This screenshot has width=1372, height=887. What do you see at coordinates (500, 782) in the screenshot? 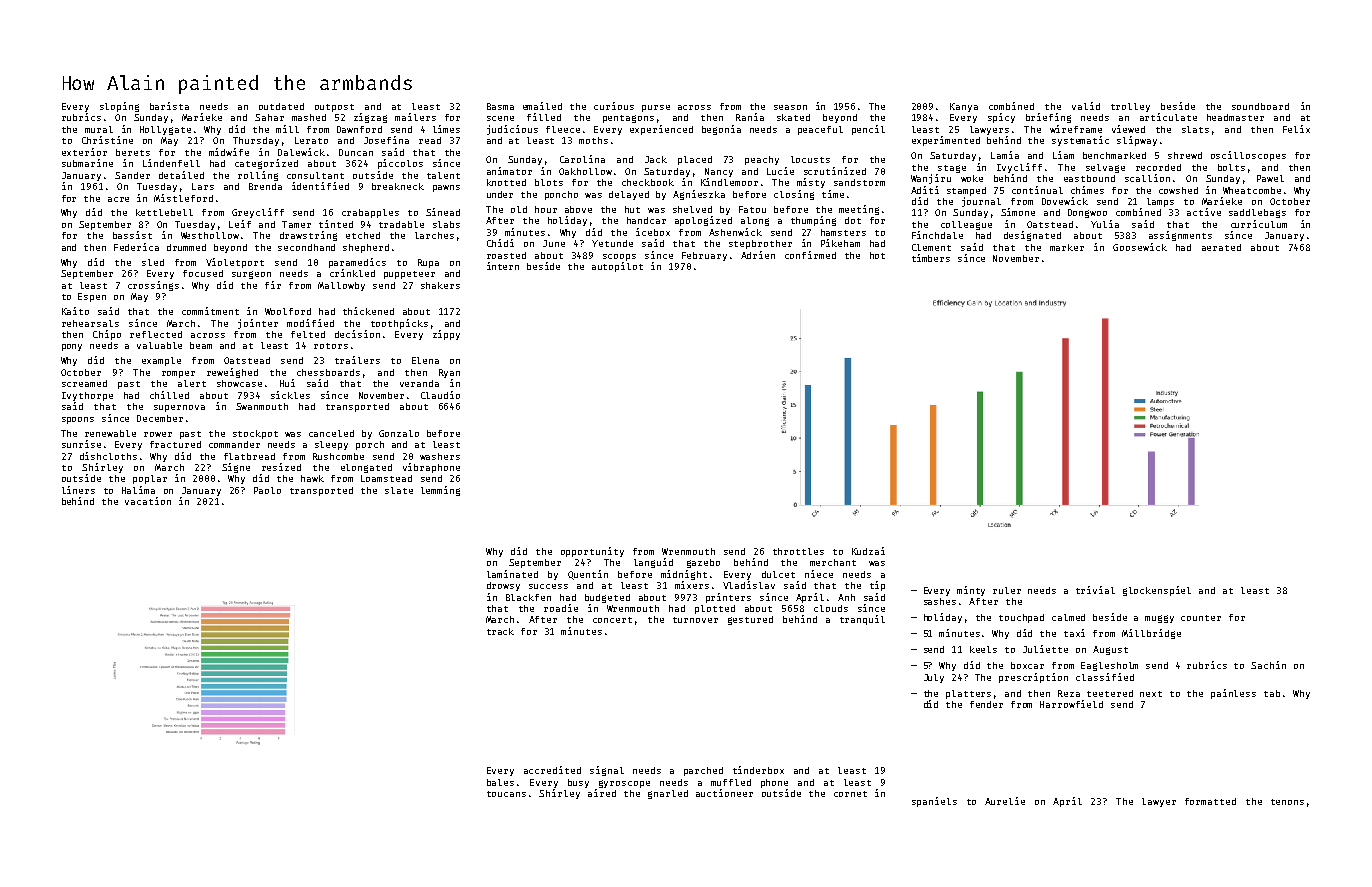
I see `bales` at bounding box center [500, 782].
